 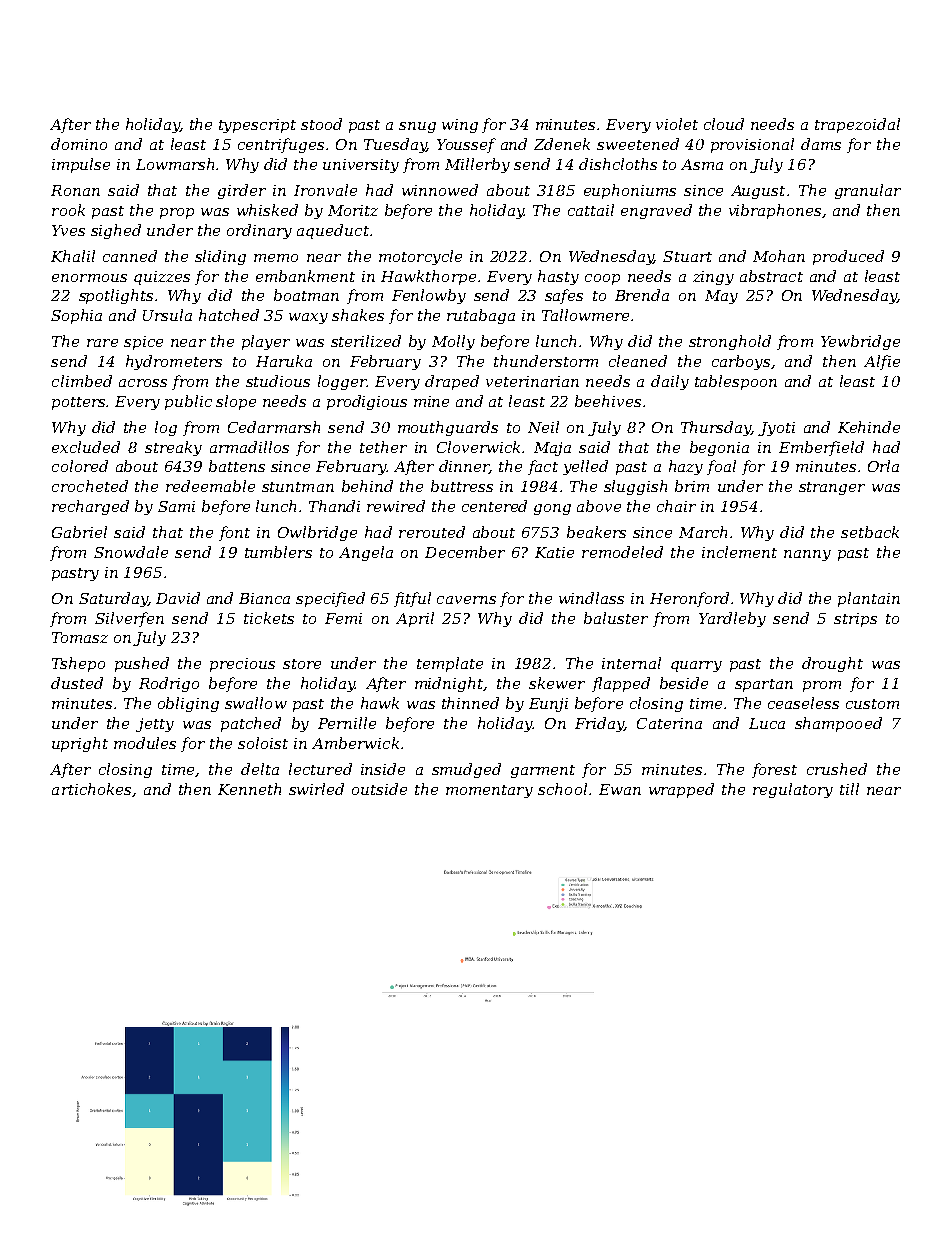 What do you see at coordinates (82, 381) in the image?
I see `climbed` at bounding box center [82, 381].
